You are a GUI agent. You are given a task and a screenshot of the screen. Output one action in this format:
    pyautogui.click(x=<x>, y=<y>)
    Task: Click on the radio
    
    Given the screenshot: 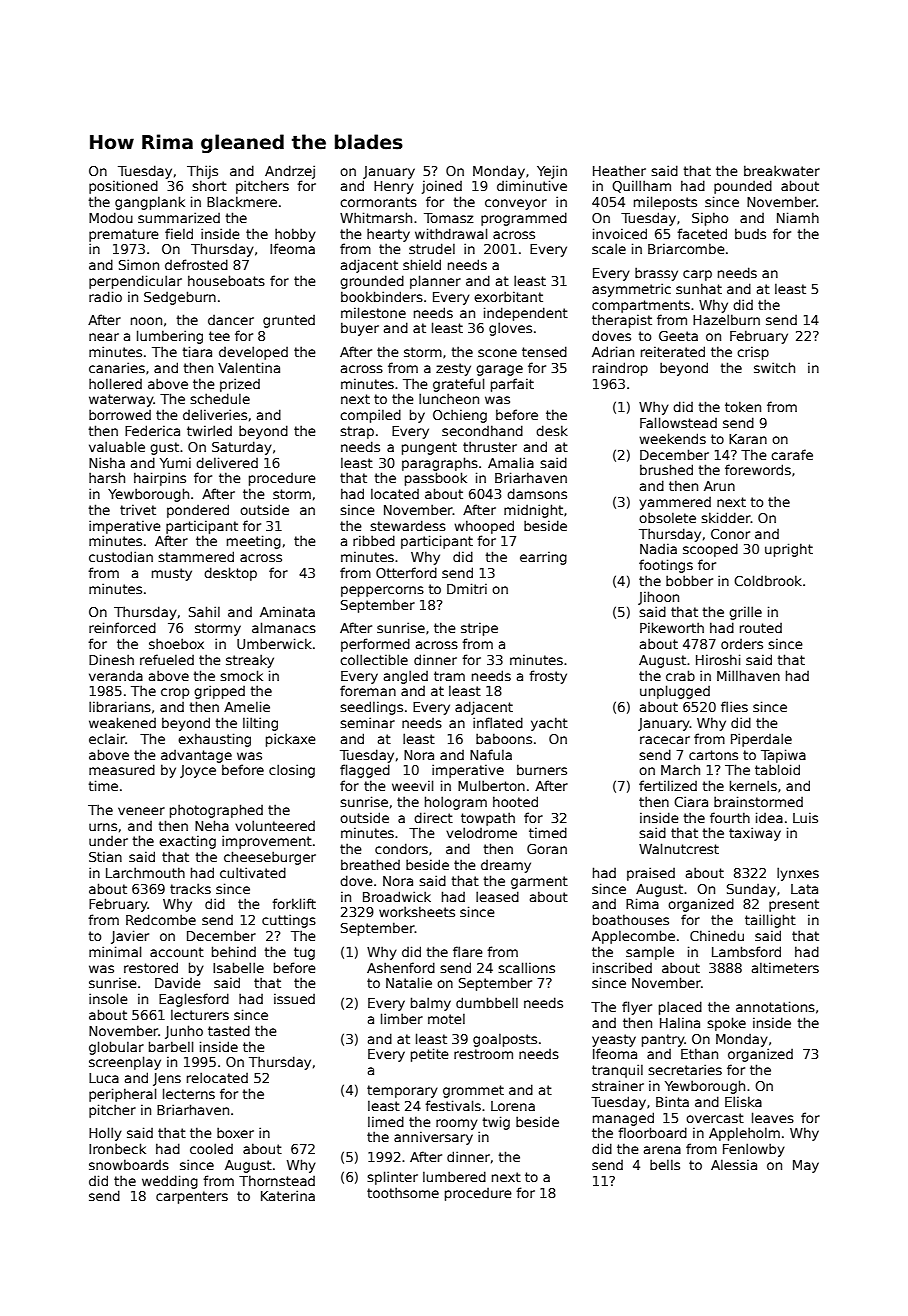 What is the action you would take?
    pyautogui.click(x=105, y=296)
